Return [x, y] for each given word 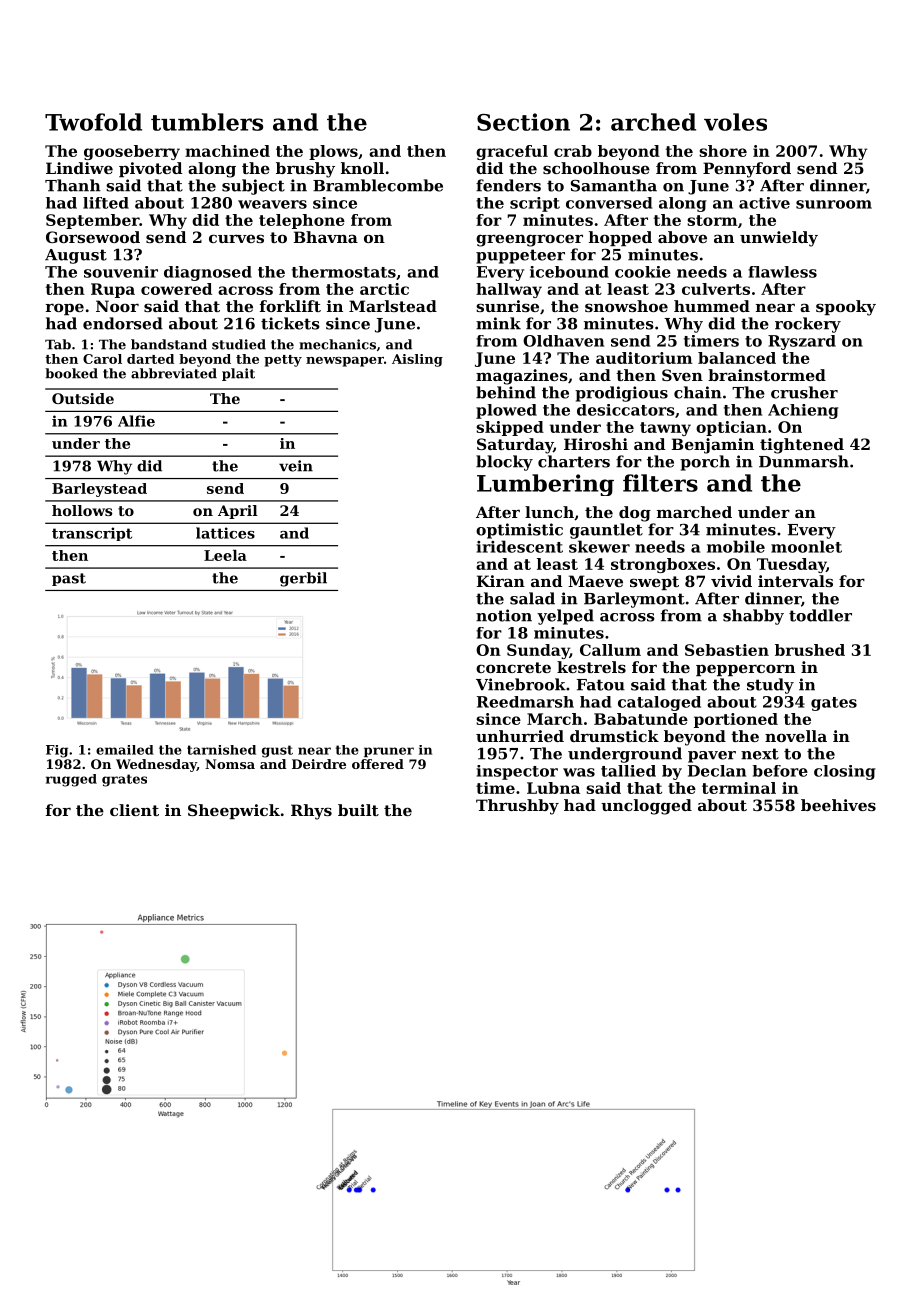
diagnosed [208, 273]
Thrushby [517, 807]
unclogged [646, 807]
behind [506, 392]
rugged [71, 780]
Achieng [803, 411]
